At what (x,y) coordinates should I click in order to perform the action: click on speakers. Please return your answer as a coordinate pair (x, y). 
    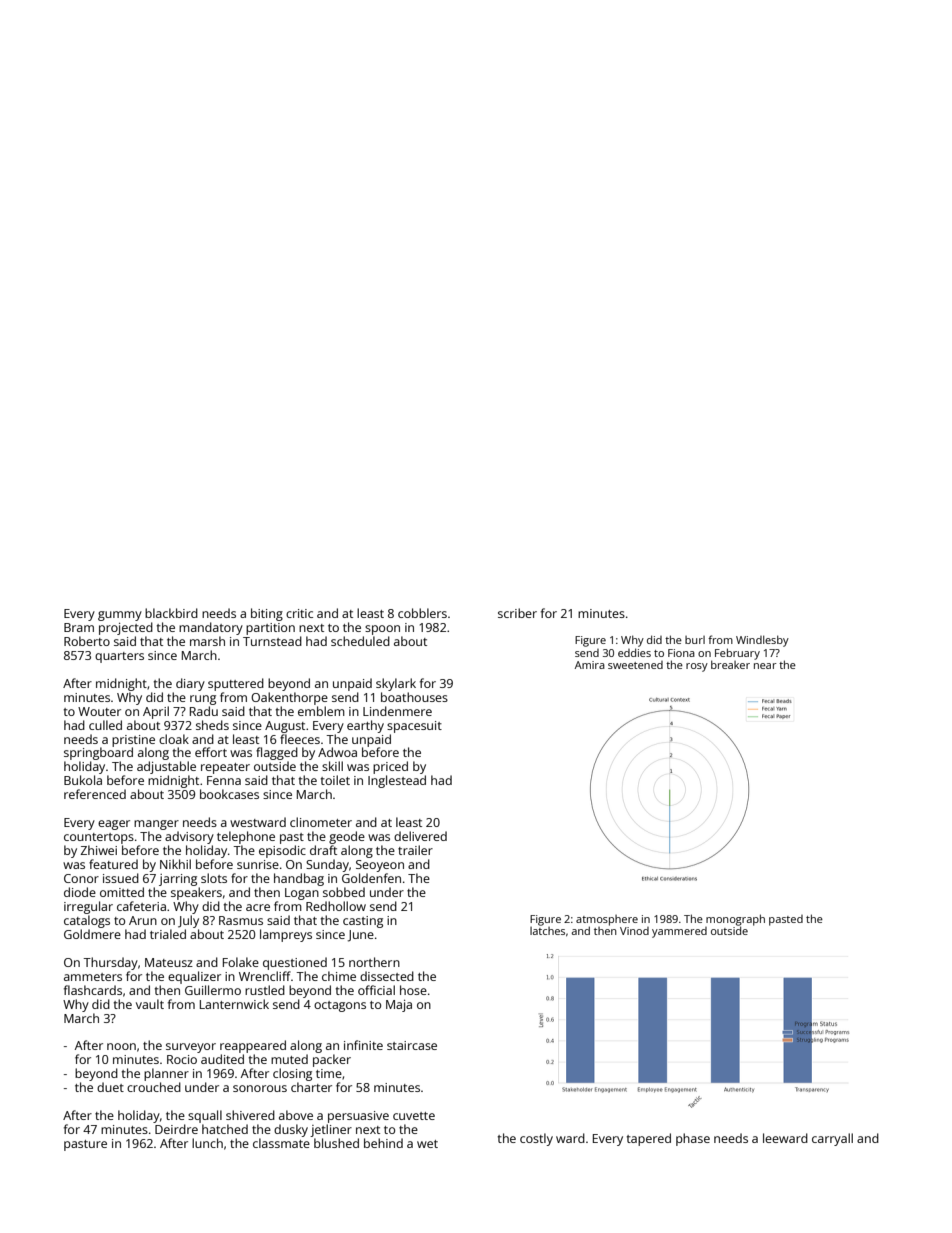
    Looking at the image, I should click on (196, 893).
